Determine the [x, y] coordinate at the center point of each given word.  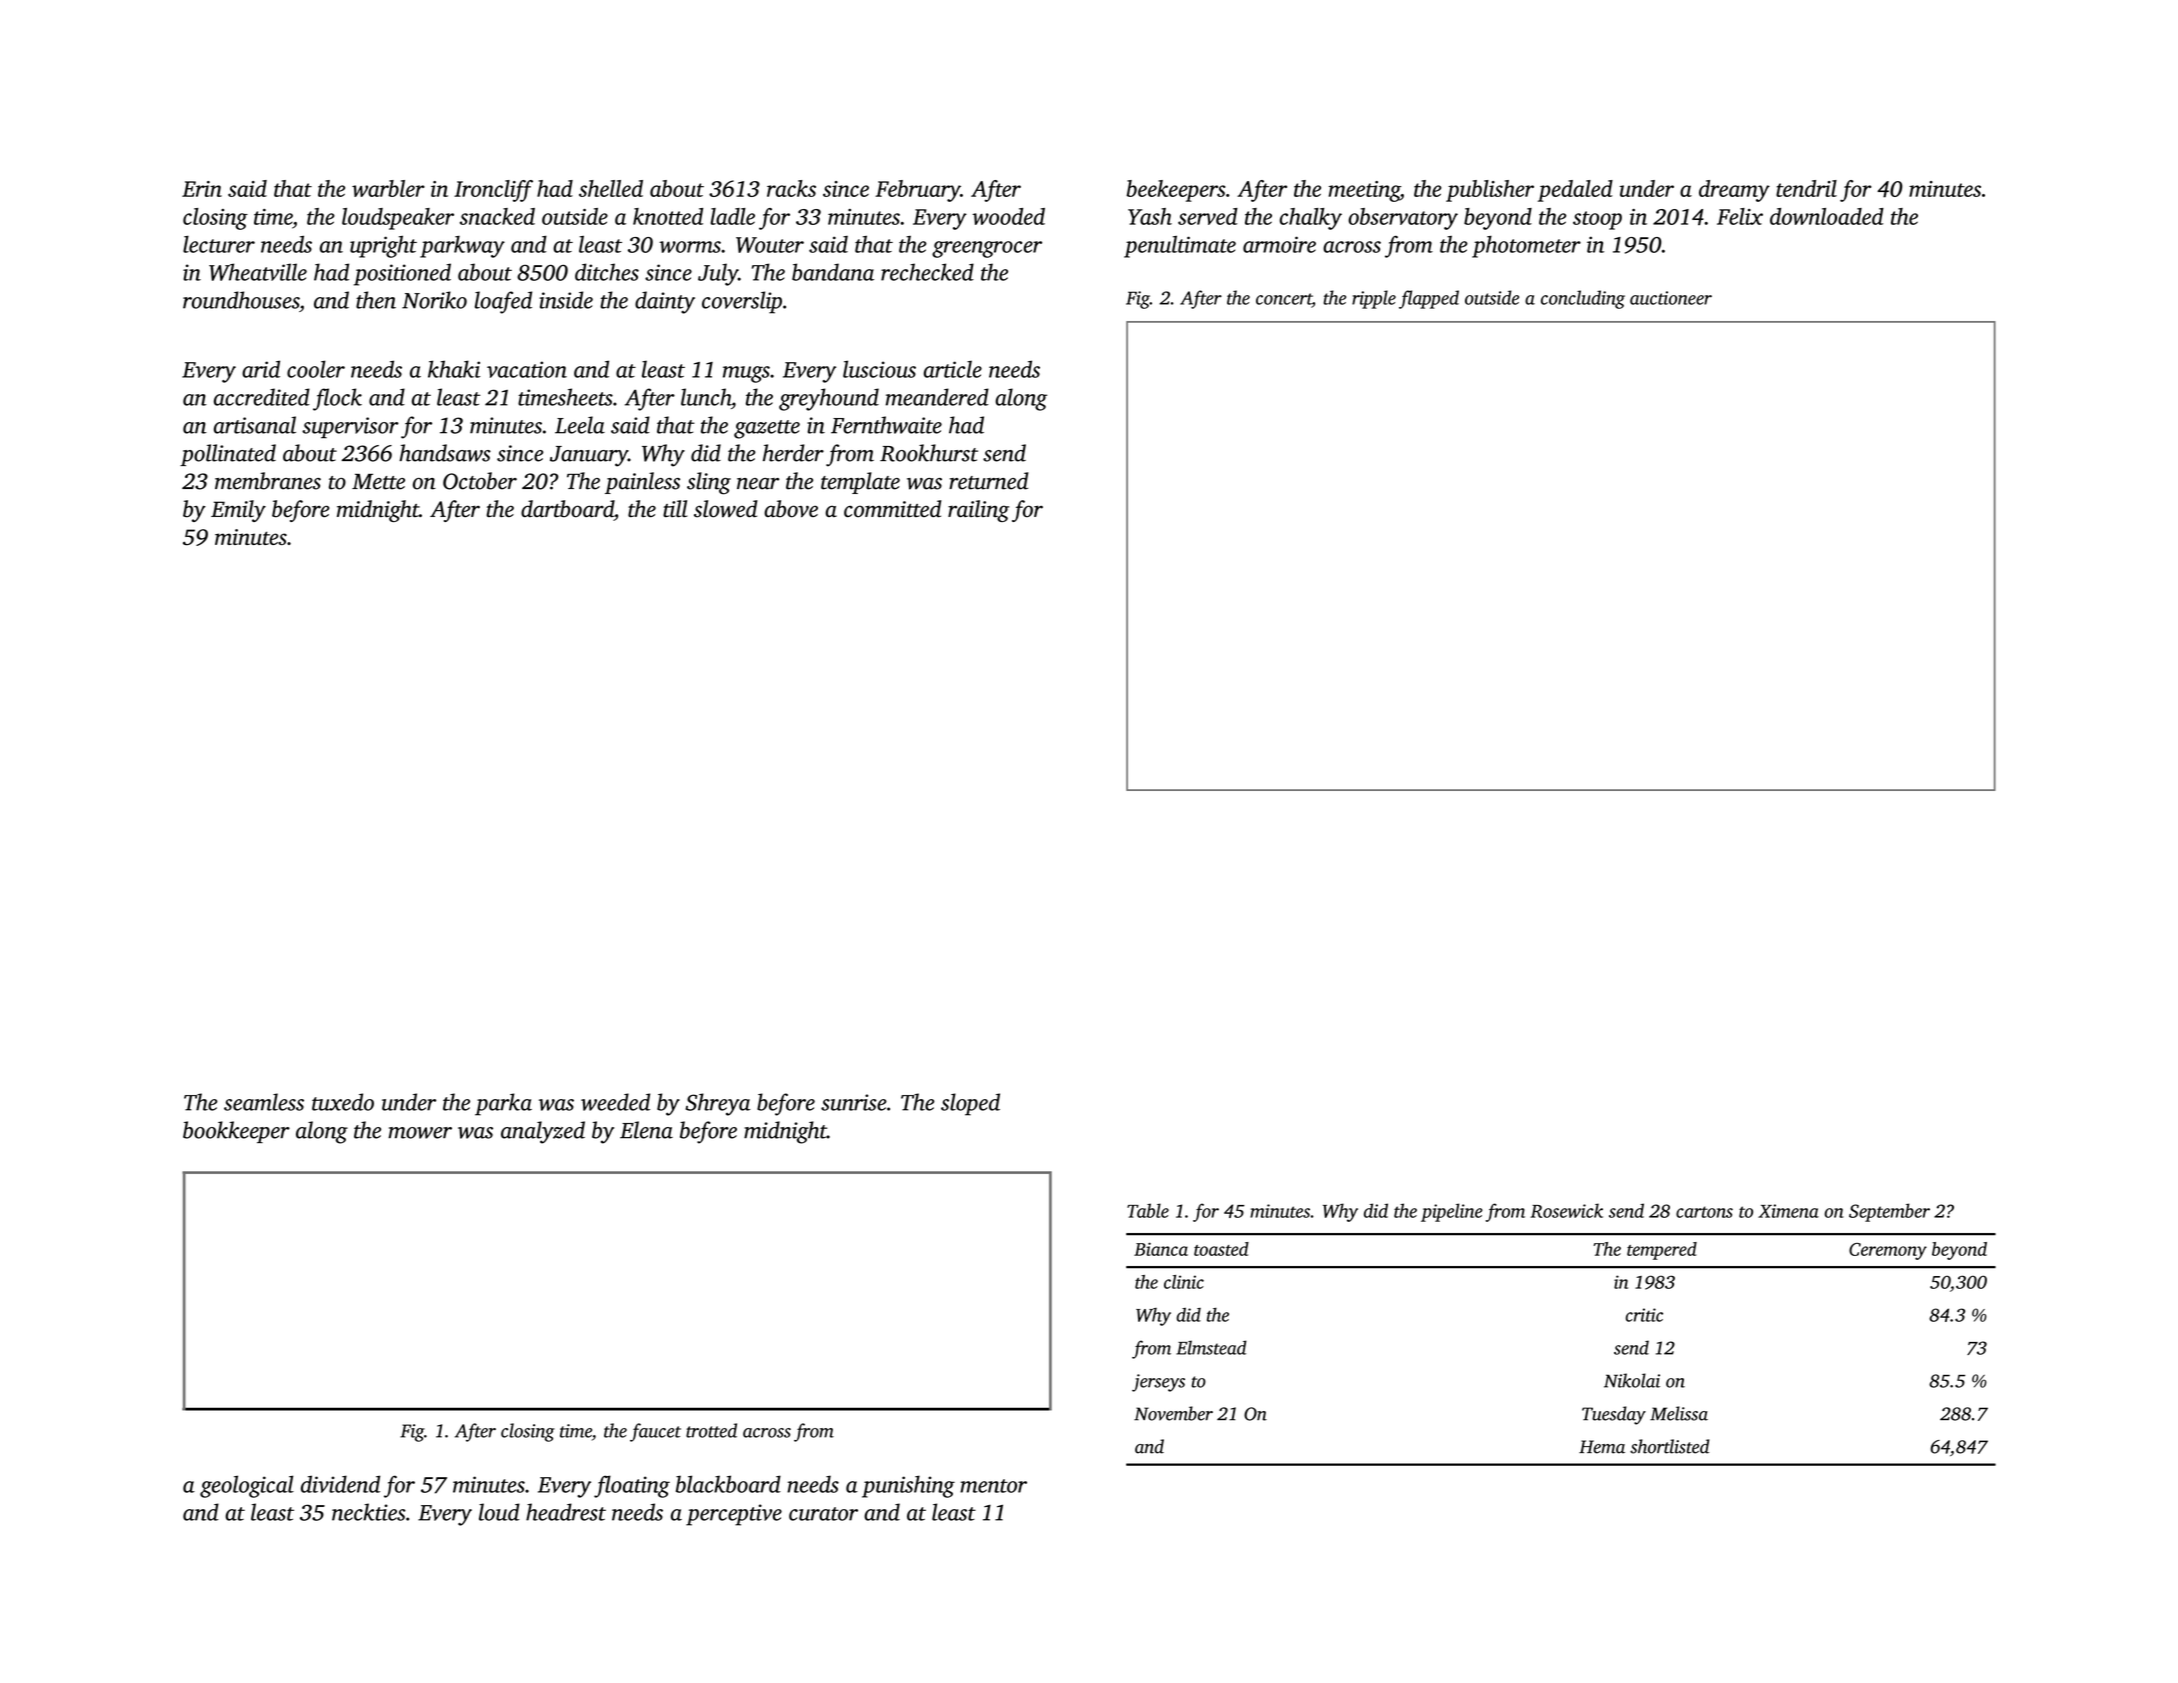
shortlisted [1669, 1446]
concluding [1583, 299]
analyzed [543, 1132]
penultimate [1180, 247]
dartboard [567, 509]
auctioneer [1671, 298]
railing [978, 511]
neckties [369, 1512]
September [1889, 1212]
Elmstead [1211, 1347]
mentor [993, 1486]
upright [383, 247]
